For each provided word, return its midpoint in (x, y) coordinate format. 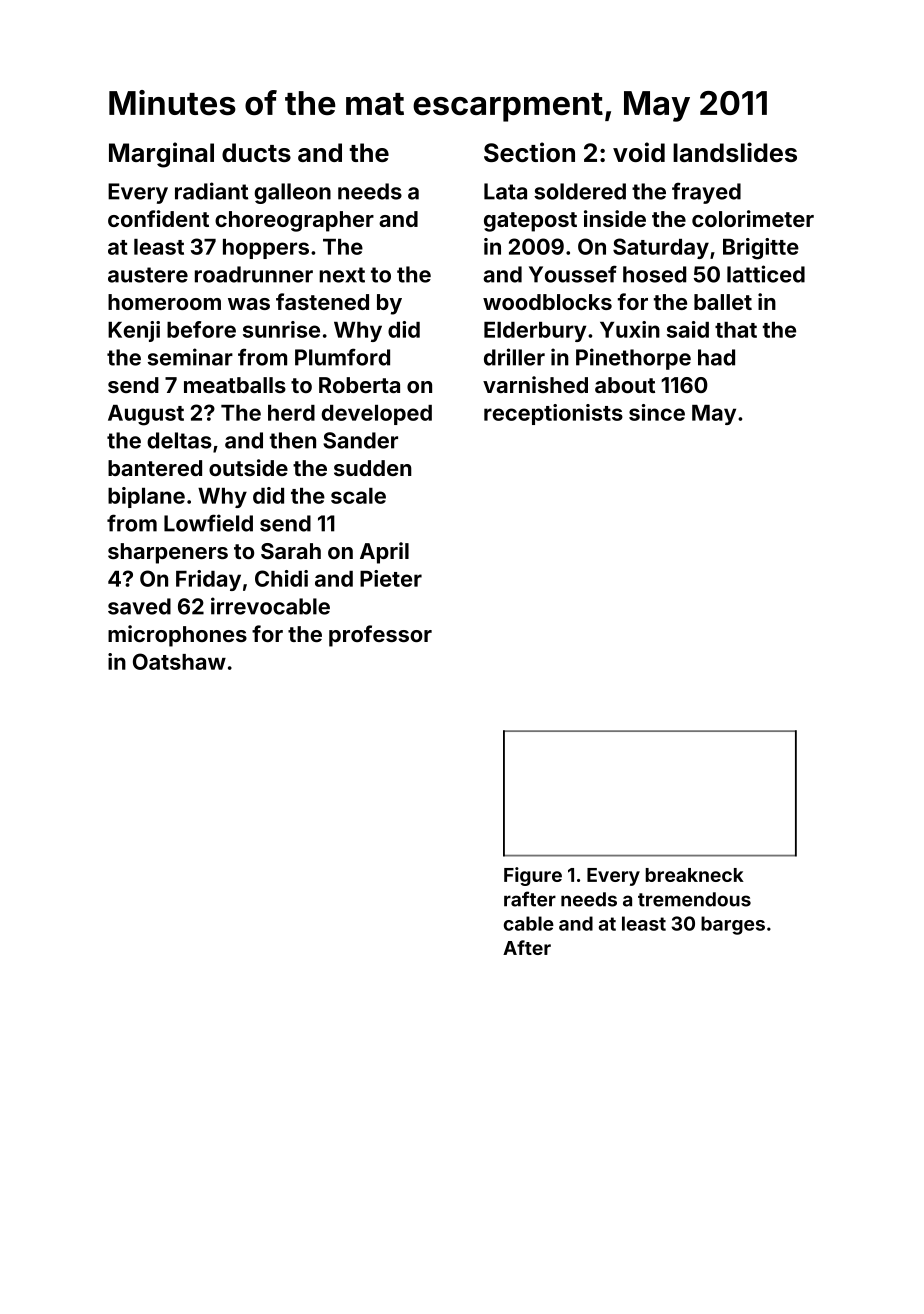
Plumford (342, 357)
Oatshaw (179, 661)
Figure (533, 876)
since (657, 412)
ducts (256, 152)
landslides (735, 152)
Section (529, 152)
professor (380, 636)
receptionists (553, 414)
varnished (535, 384)
